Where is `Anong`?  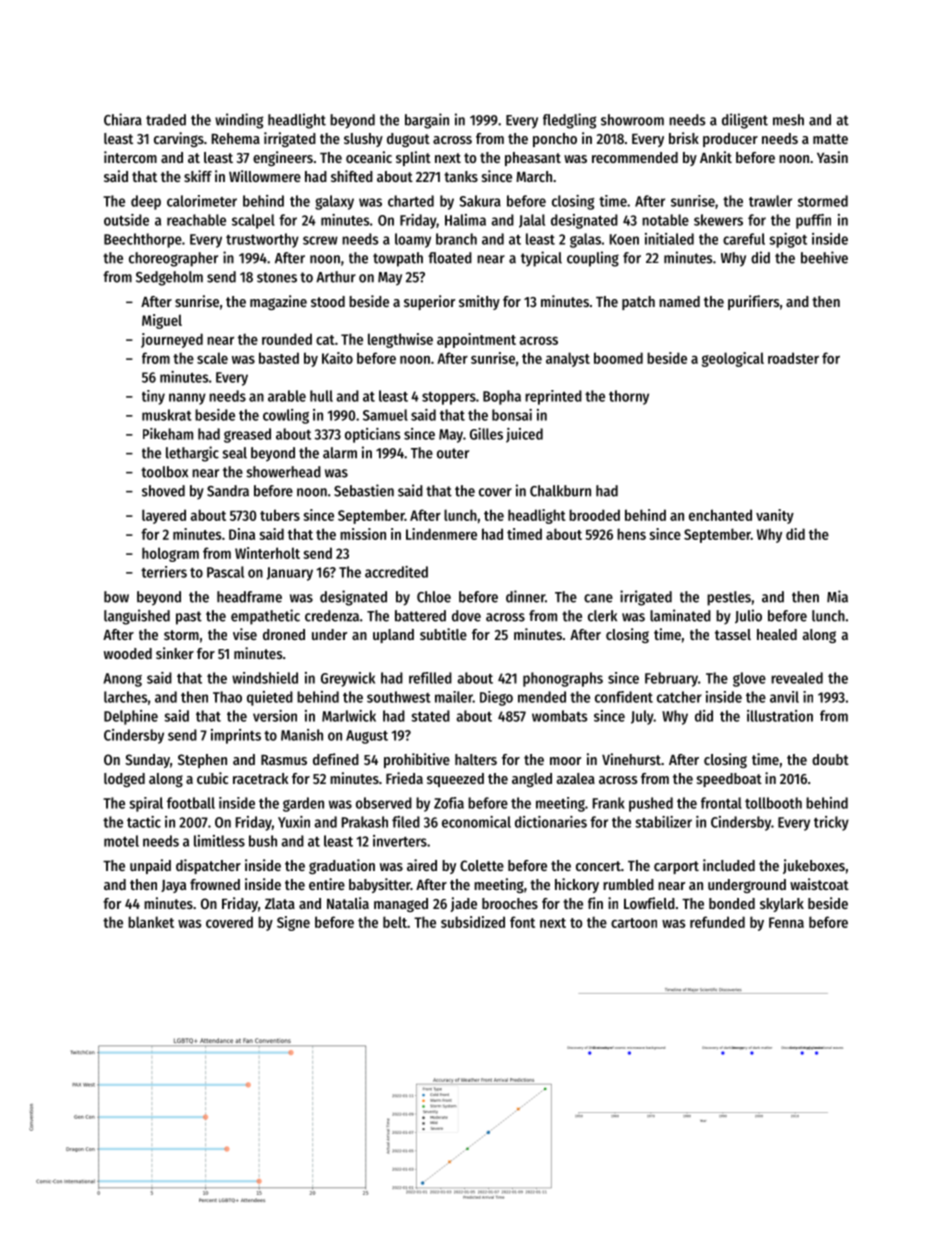
Anong is located at coordinates (122, 680).
